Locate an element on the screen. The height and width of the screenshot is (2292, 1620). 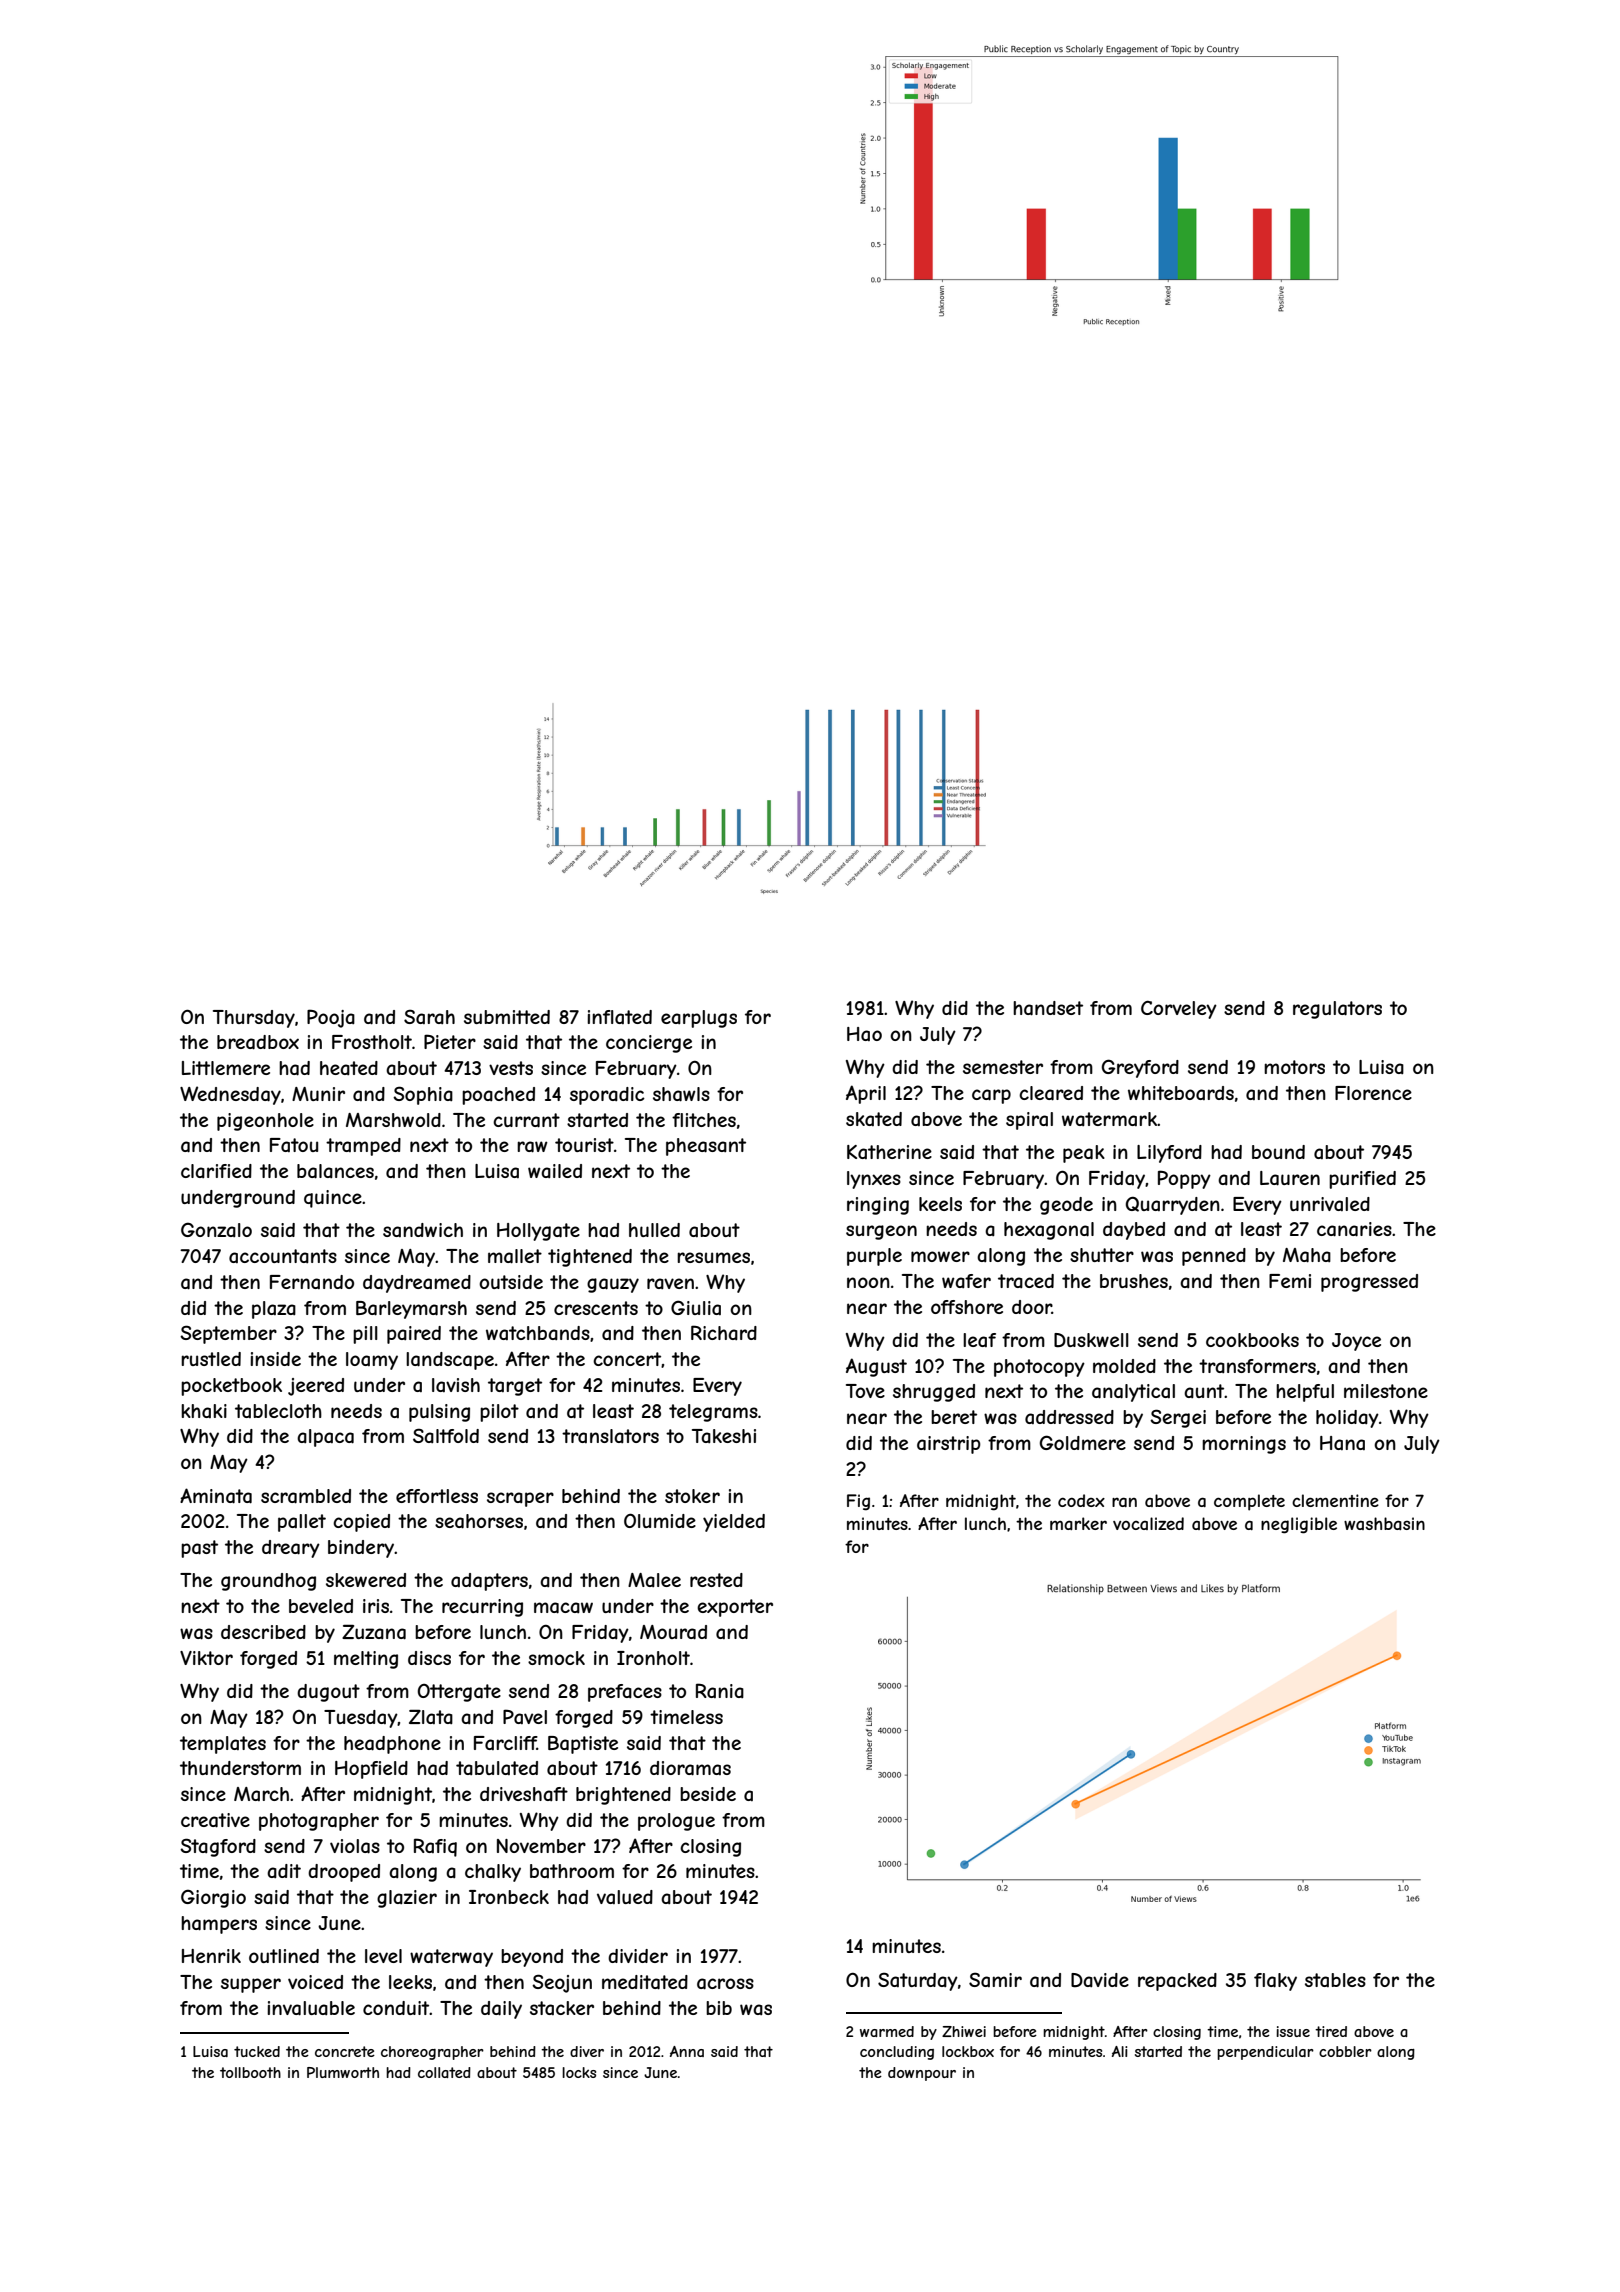
Richard is located at coordinates (724, 1332).
